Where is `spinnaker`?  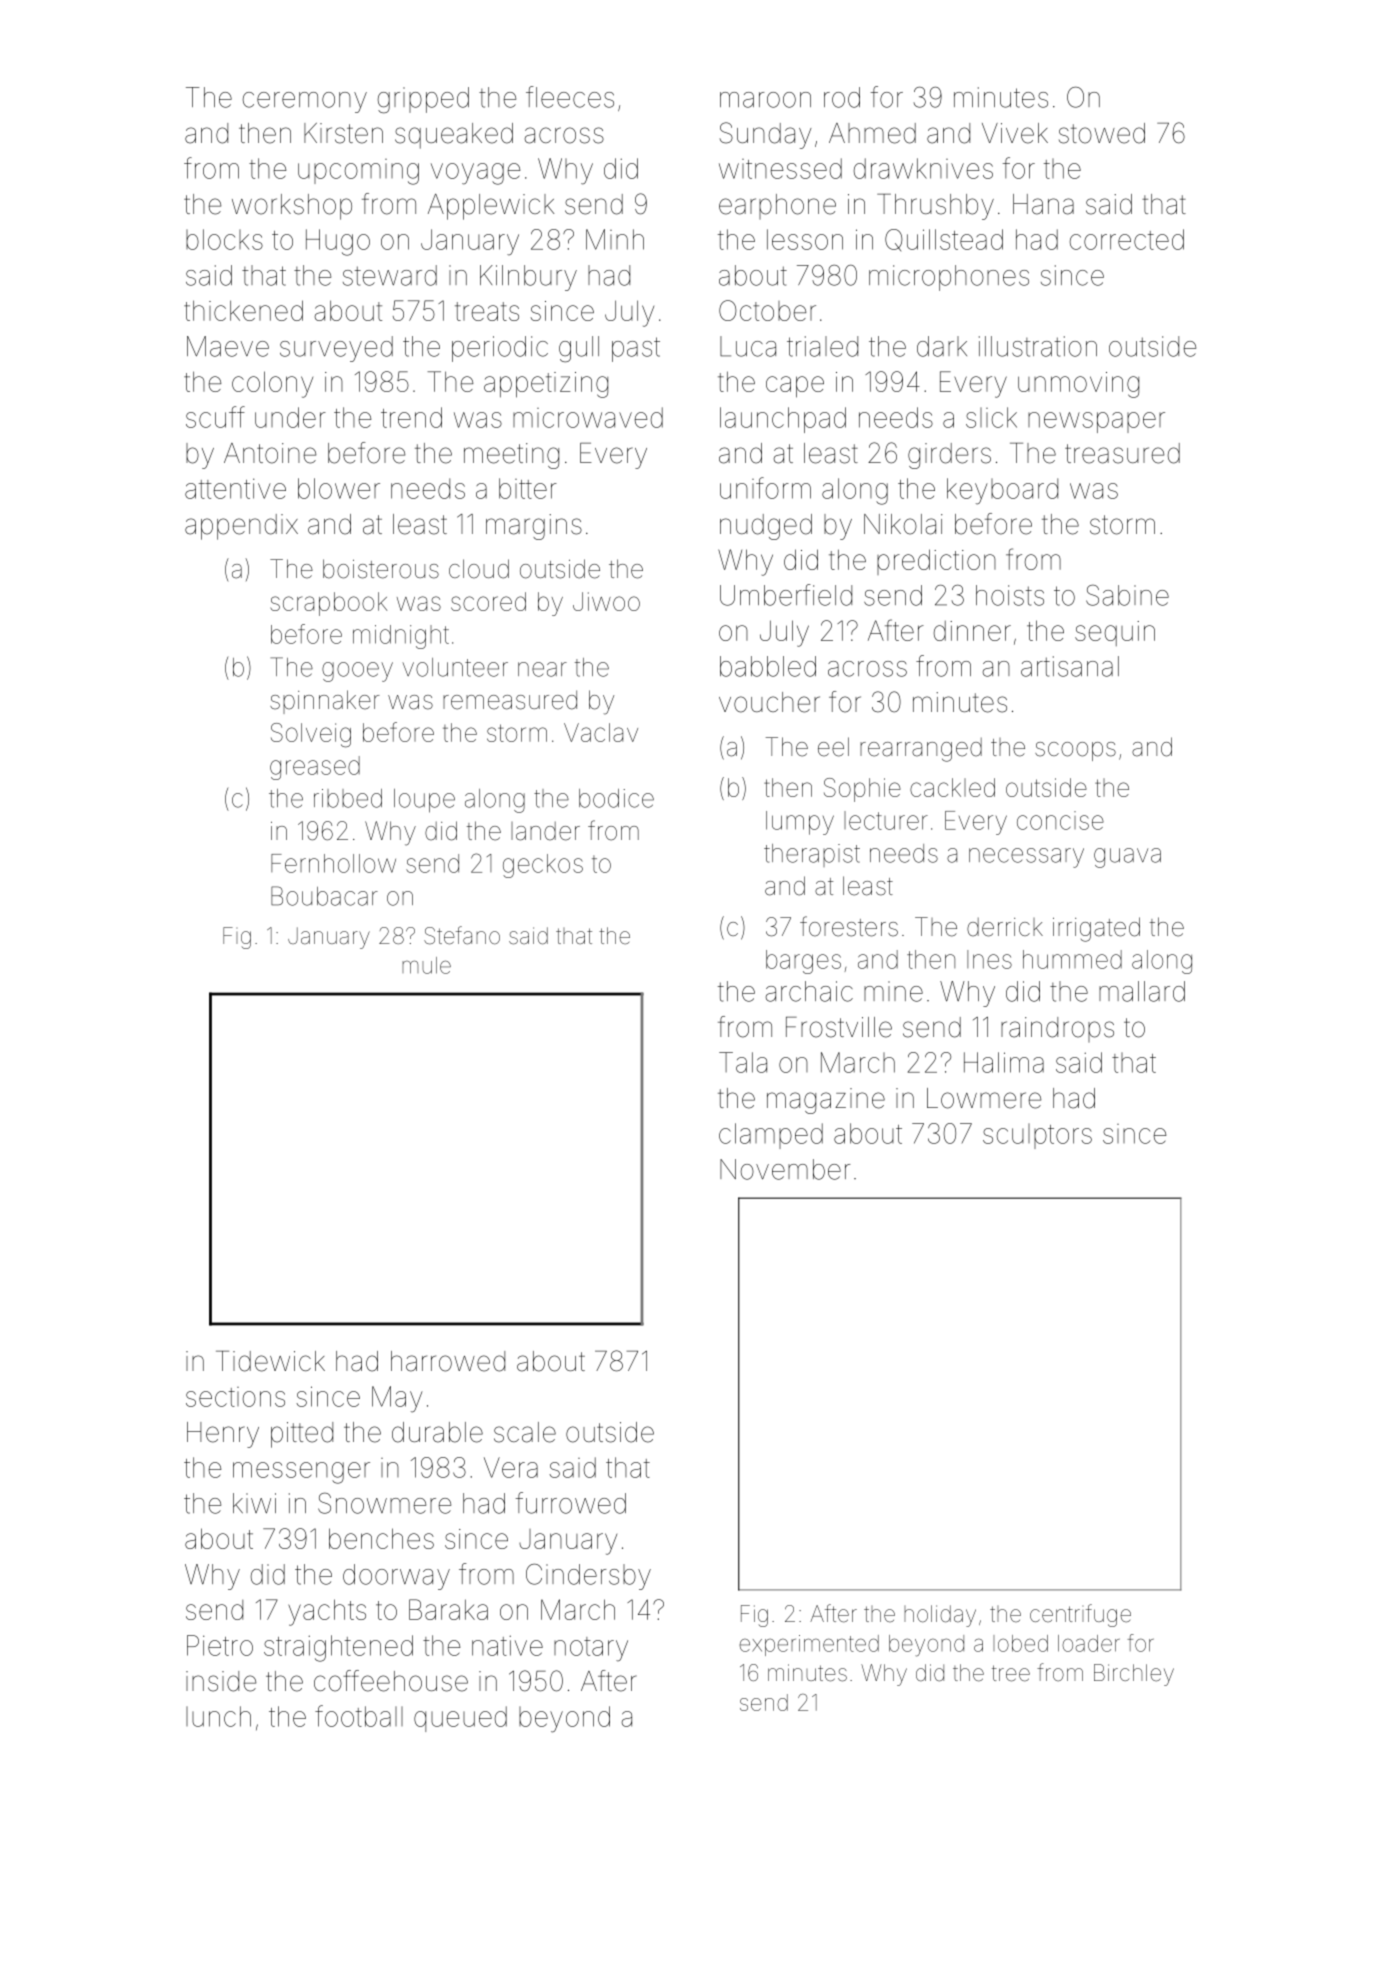 spinnaker is located at coordinates (325, 702).
